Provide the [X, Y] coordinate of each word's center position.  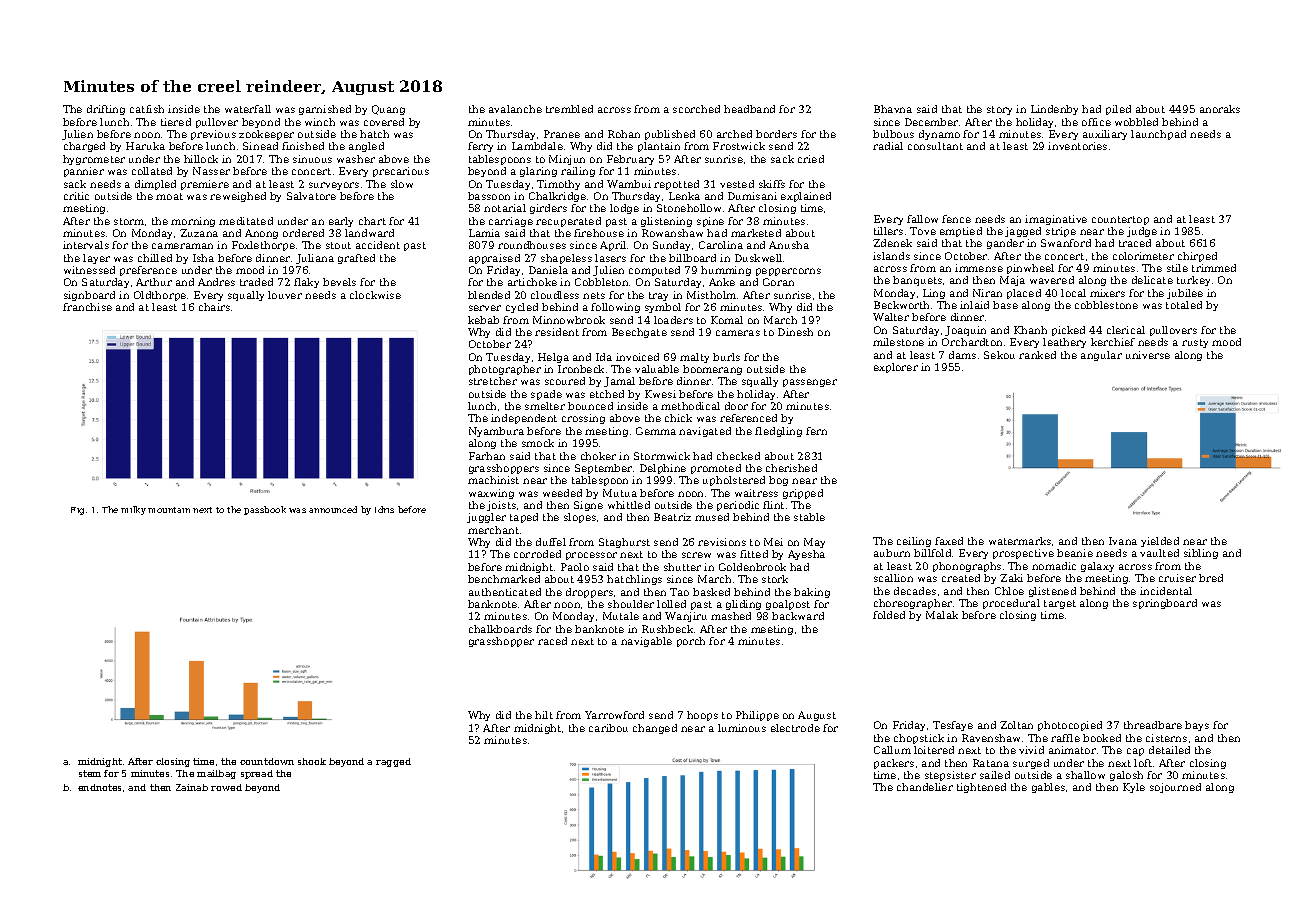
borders [776, 134]
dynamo [939, 135]
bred [1211, 578]
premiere [205, 185]
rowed [226, 787]
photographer [505, 370]
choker [598, 456]
